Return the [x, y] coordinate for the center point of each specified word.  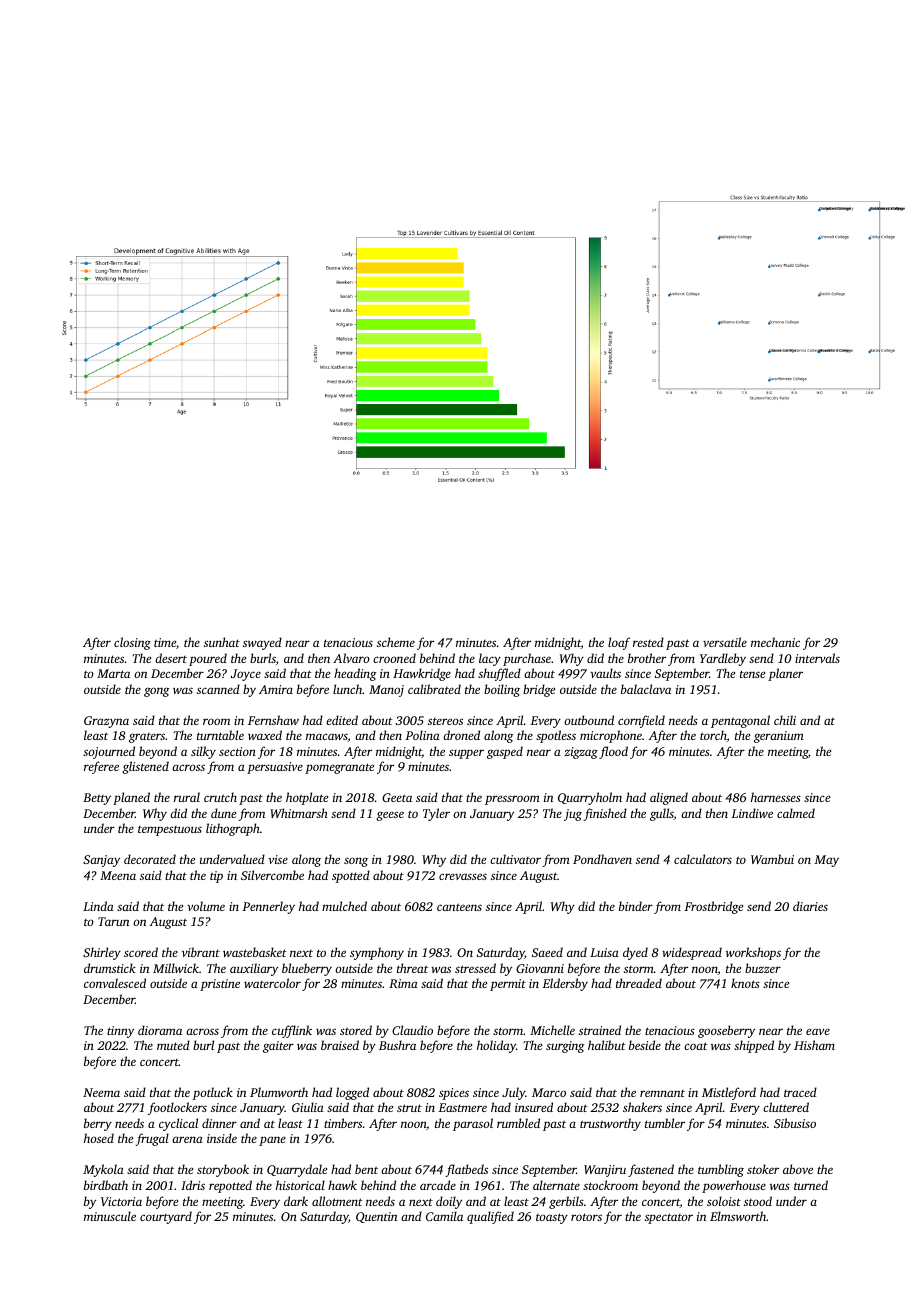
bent [366, 1169]
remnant [662, 1093]
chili [785, 720]
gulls [662, 814]
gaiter [278, 1047]
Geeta [397, 797]
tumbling [721, 1170]
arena [187, 1139]
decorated [150, 859]
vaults [605, 673]
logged [352, 1093]
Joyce [246, 675]
